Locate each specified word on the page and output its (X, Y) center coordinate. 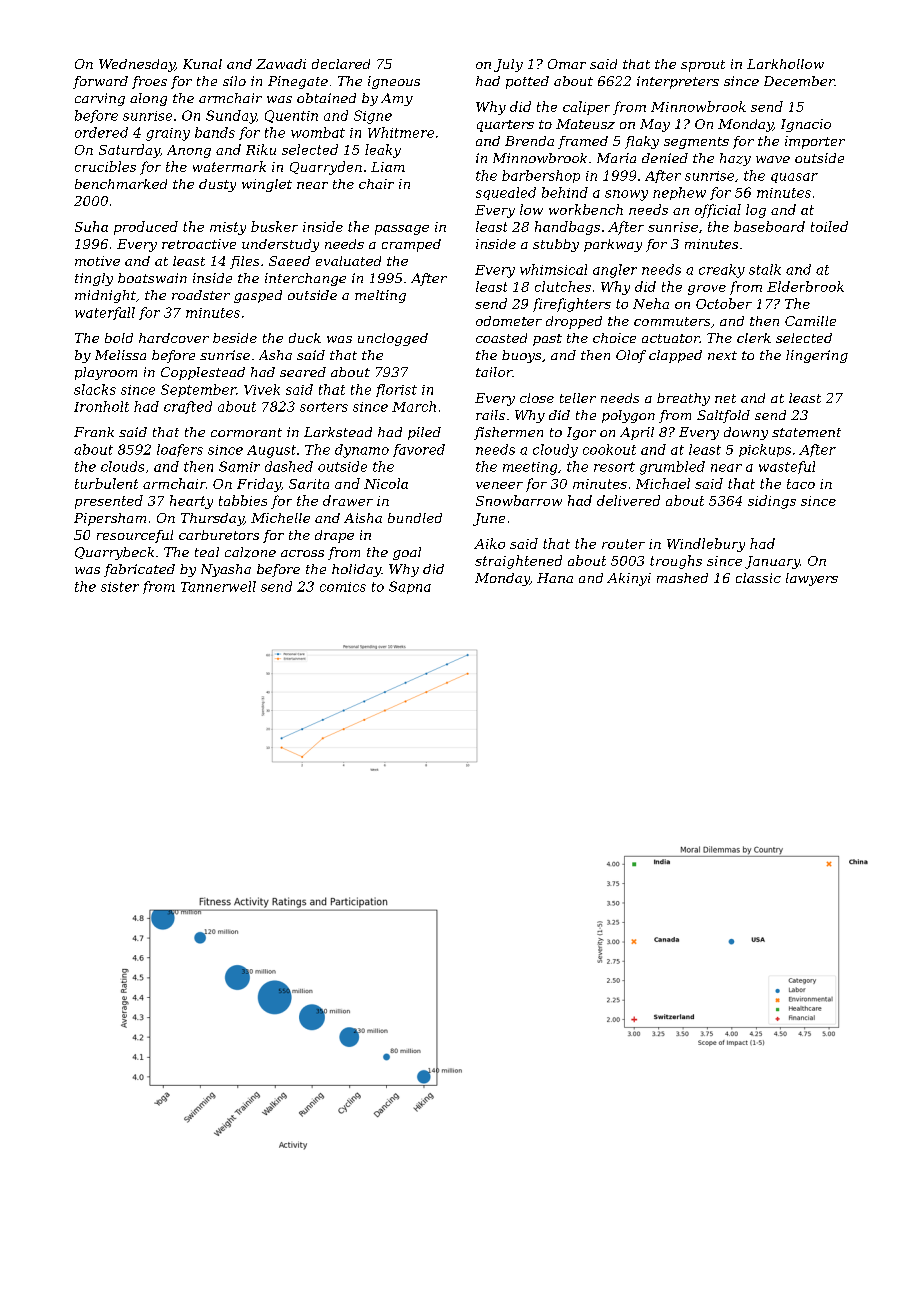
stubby (556, 245)
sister (120, 587)
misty (228, 228)
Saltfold (723, 416)
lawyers (812, 579)
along (148, 99)
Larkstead (338, 432)
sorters (324, 407)
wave (773, 159)
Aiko (489, 543)
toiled (829, 226)
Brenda (529, 141)
